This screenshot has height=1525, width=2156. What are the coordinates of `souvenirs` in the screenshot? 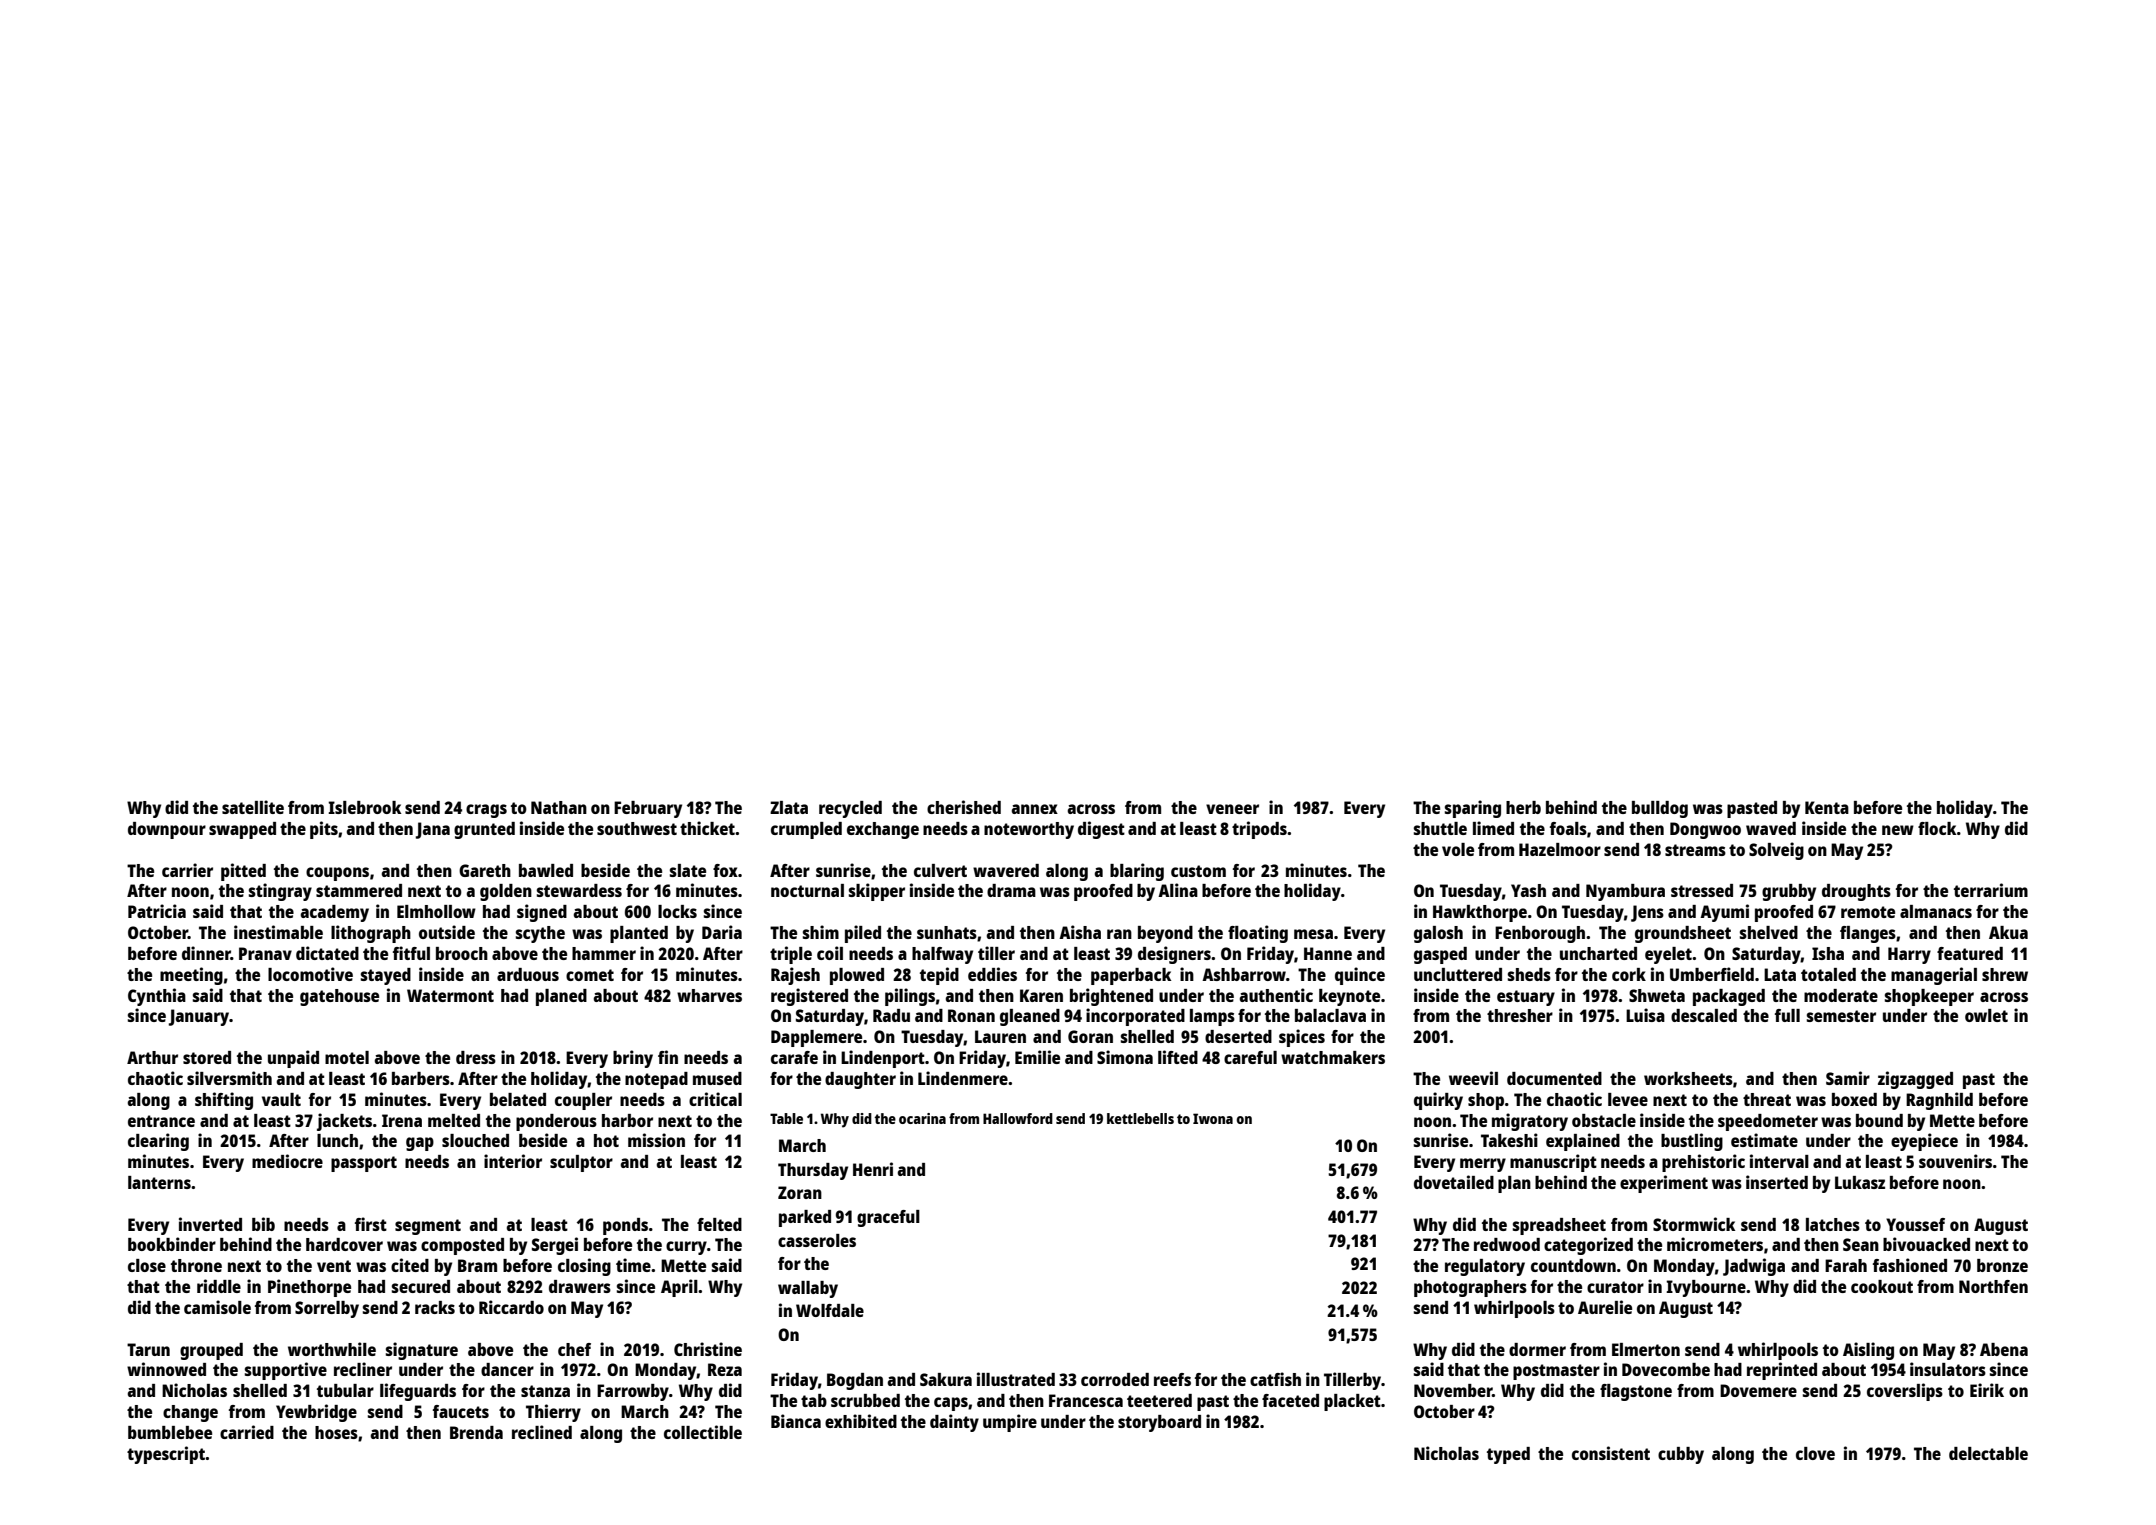 It's located at (1955, 1161).
